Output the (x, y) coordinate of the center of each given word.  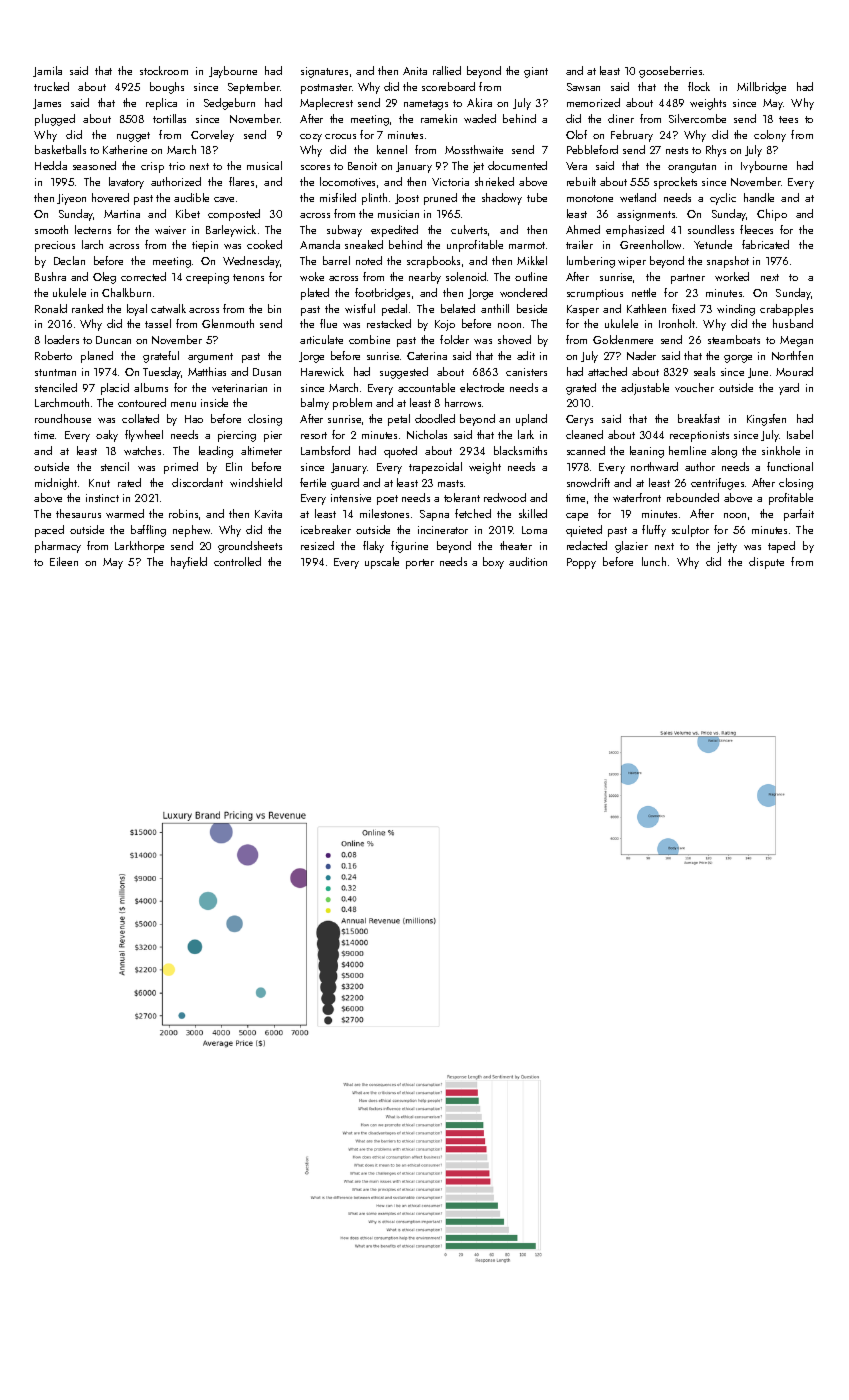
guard (345, 484)
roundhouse (63, 418)
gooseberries (670, 72)
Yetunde (713, 244)
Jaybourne (233, 72)
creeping (207, 278)
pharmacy (58, 547)
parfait (799, 515)
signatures (324, 72)
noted (369, 260)
